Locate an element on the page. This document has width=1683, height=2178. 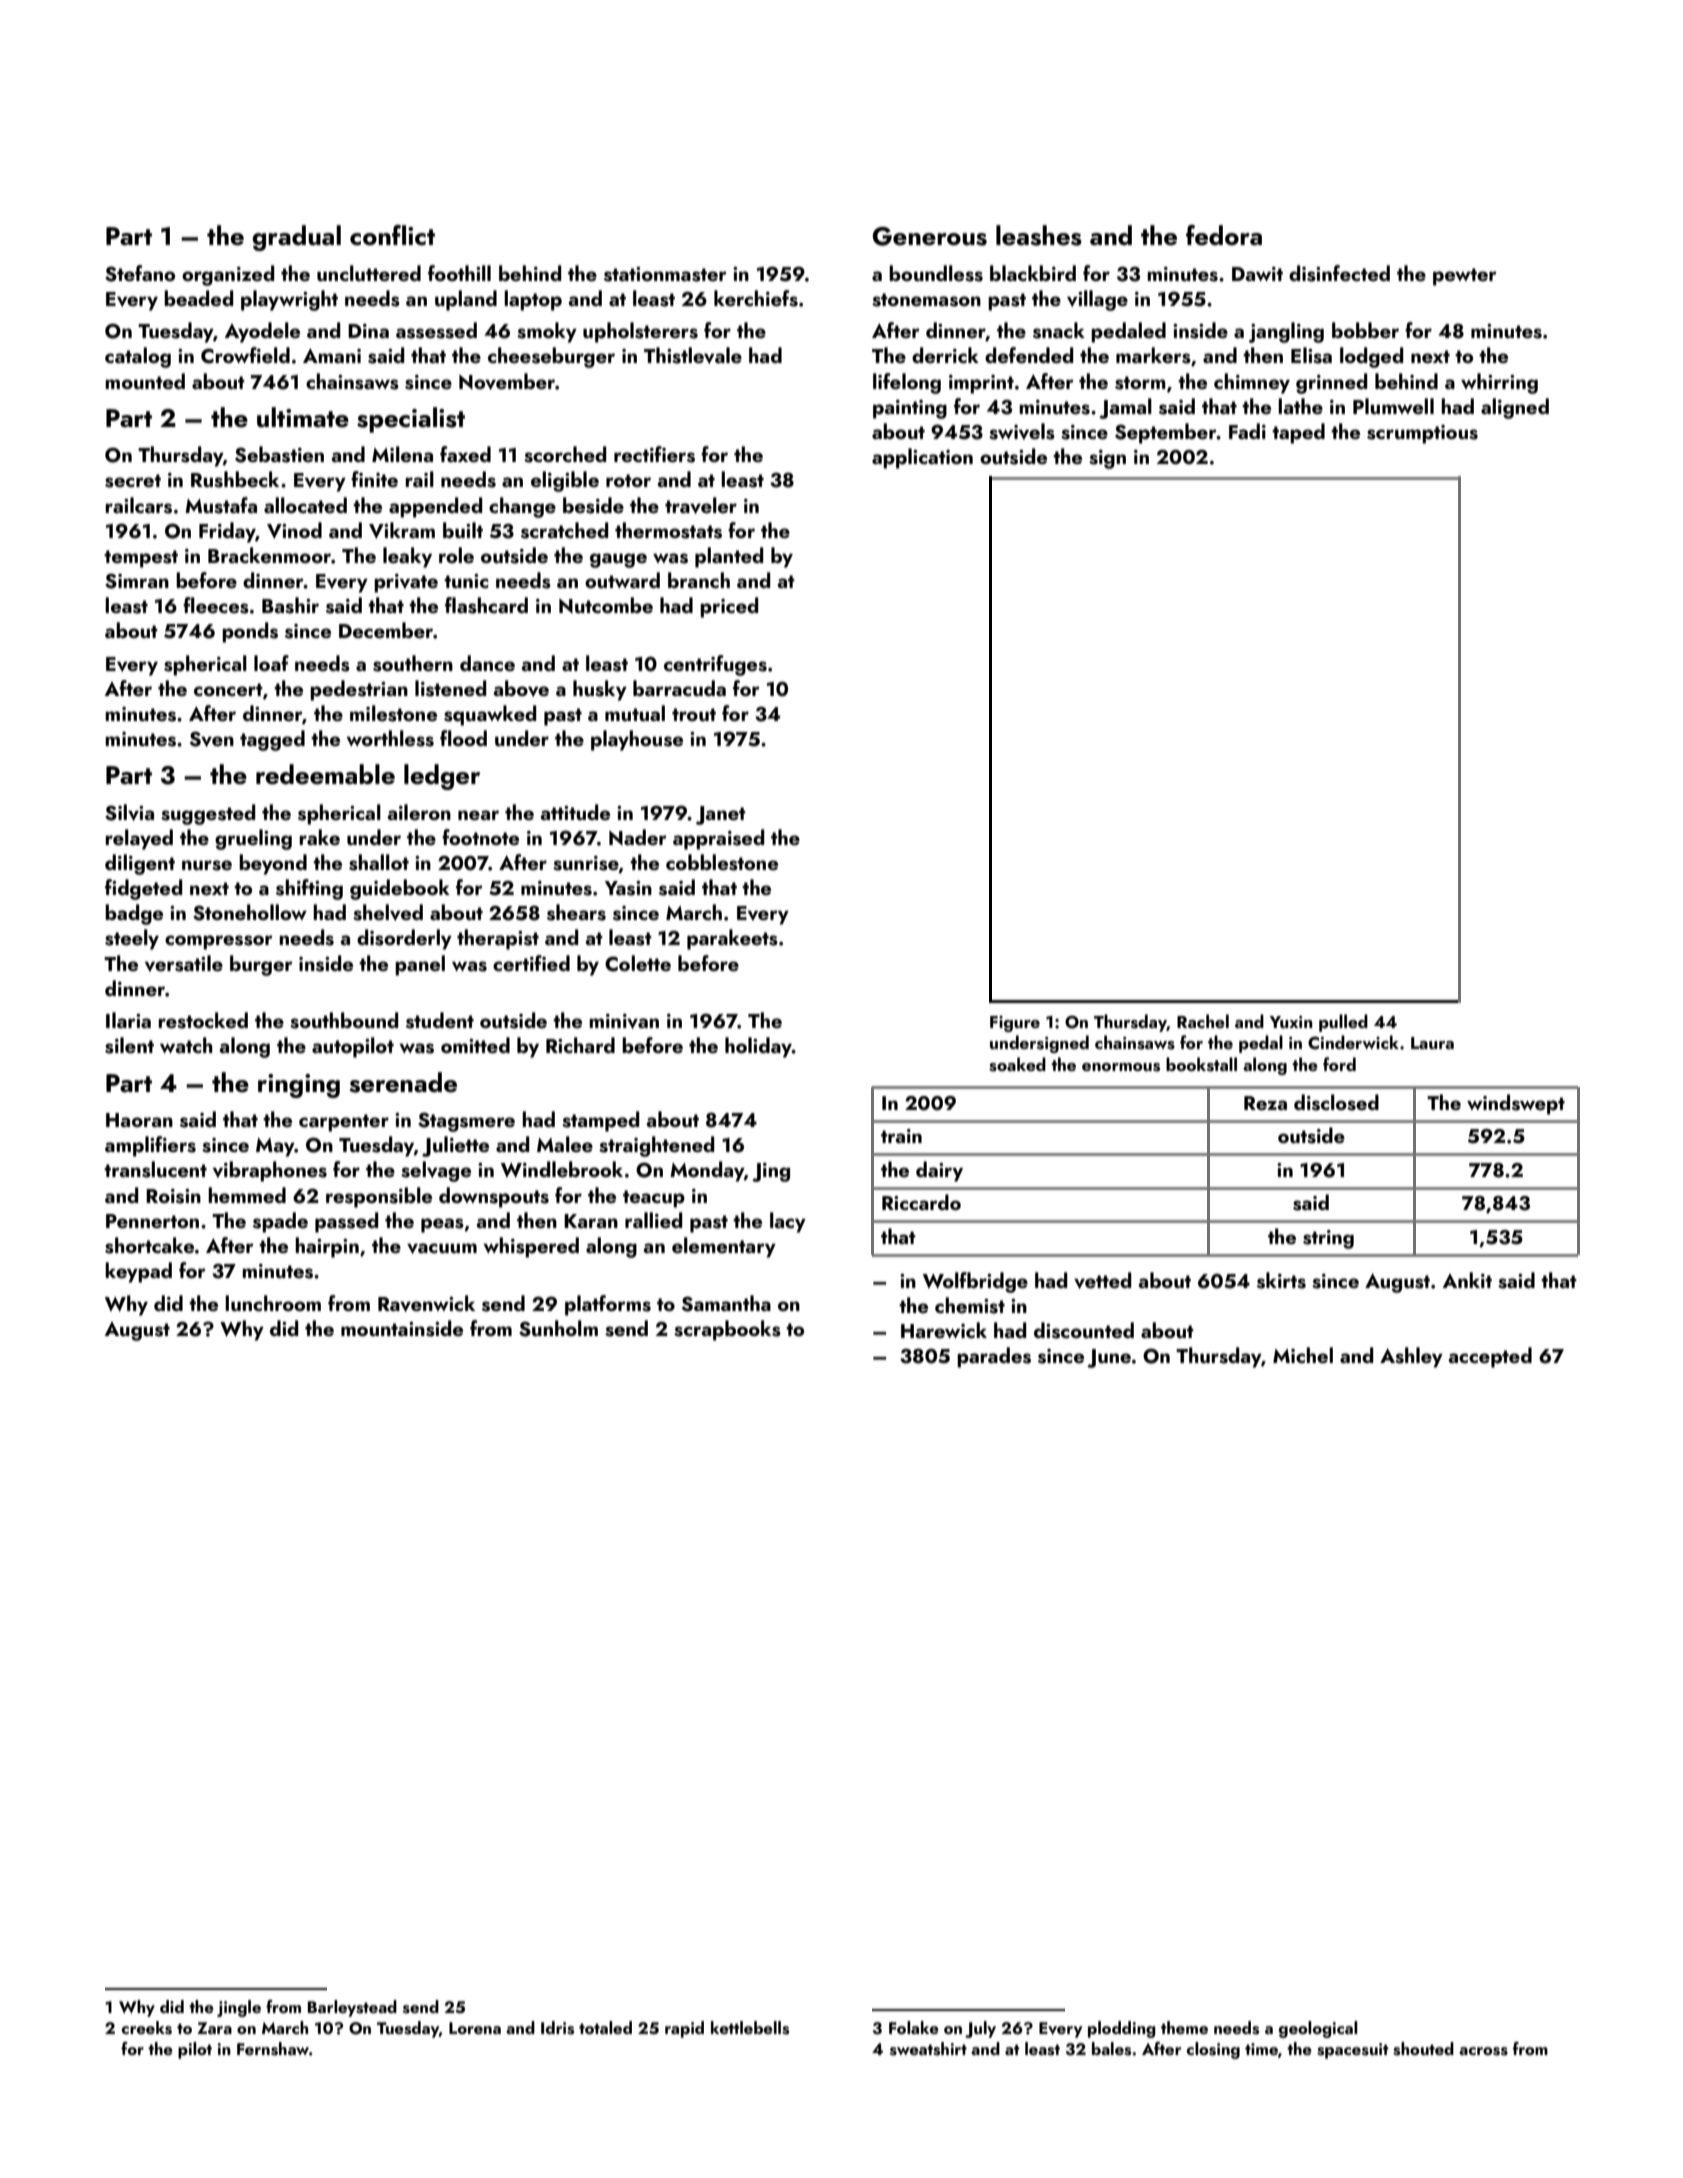
badge is located at coordinates (134, 914).
